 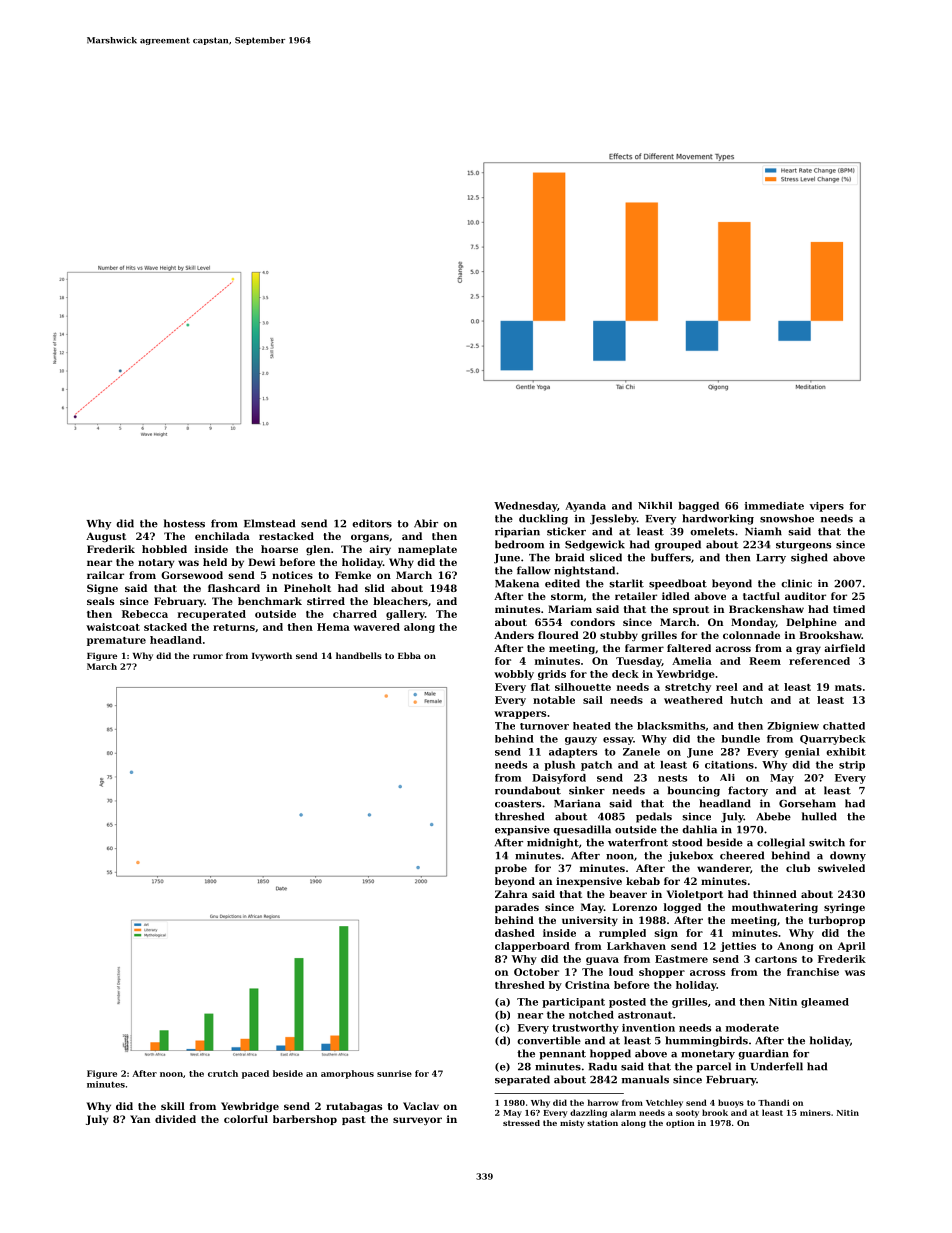 I want to click on guava, so click(x=602, y=961).
